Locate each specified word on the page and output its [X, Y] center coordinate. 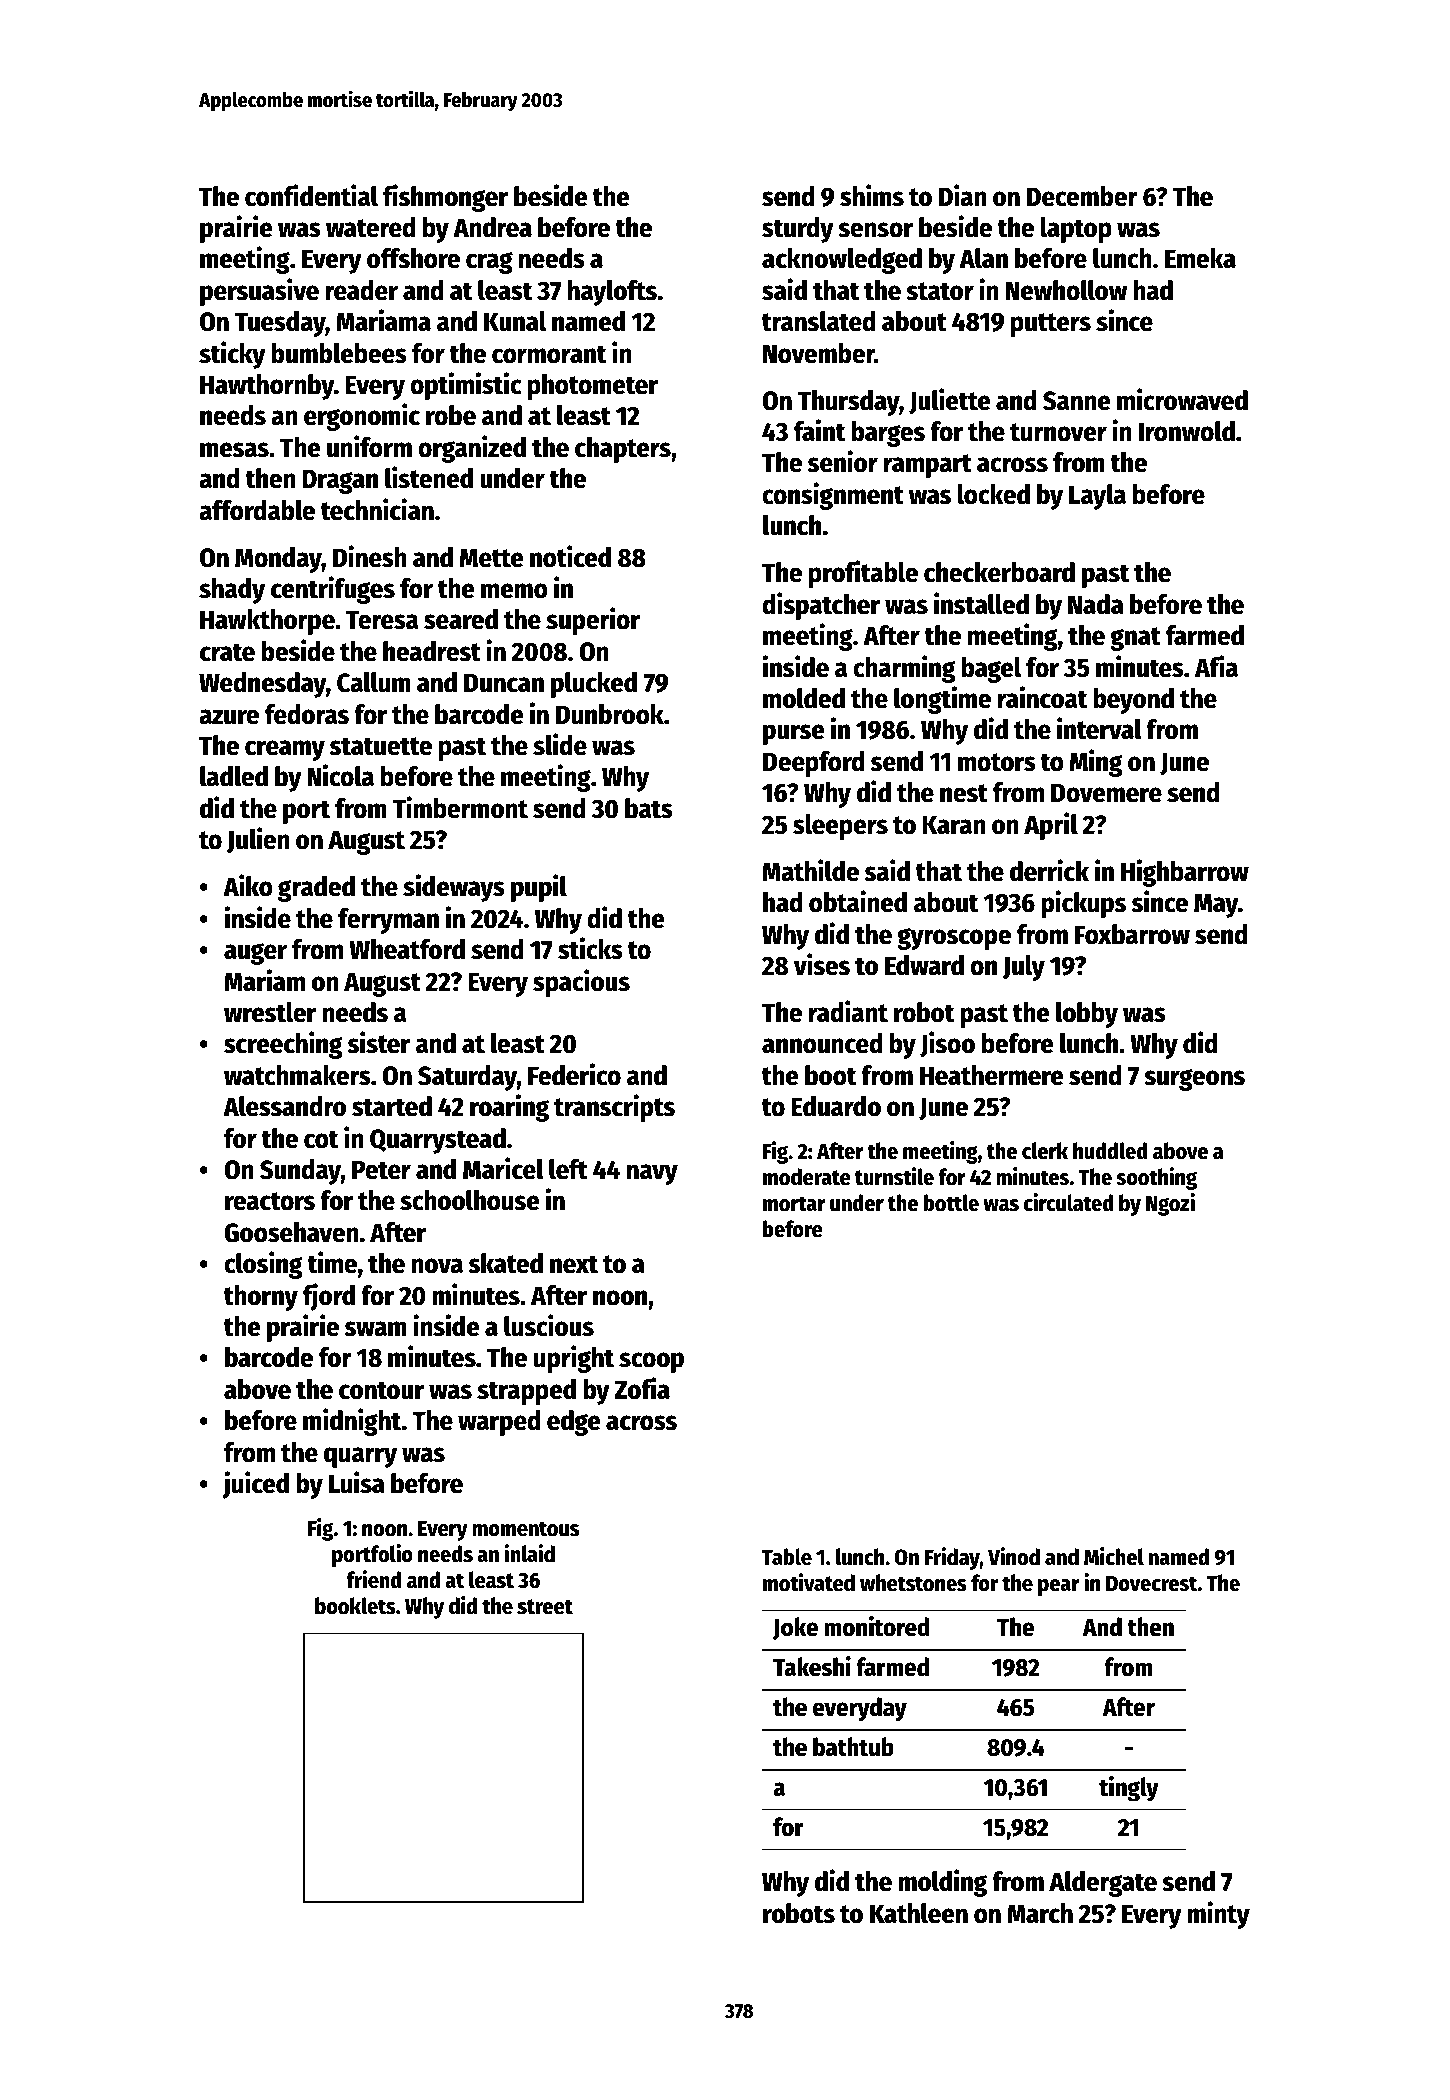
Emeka [1200, 258]
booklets [355, 1606]
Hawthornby [267, 387]
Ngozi [1170, 1204]
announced [822, 1043]
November [819, 353]
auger [255, 954]
